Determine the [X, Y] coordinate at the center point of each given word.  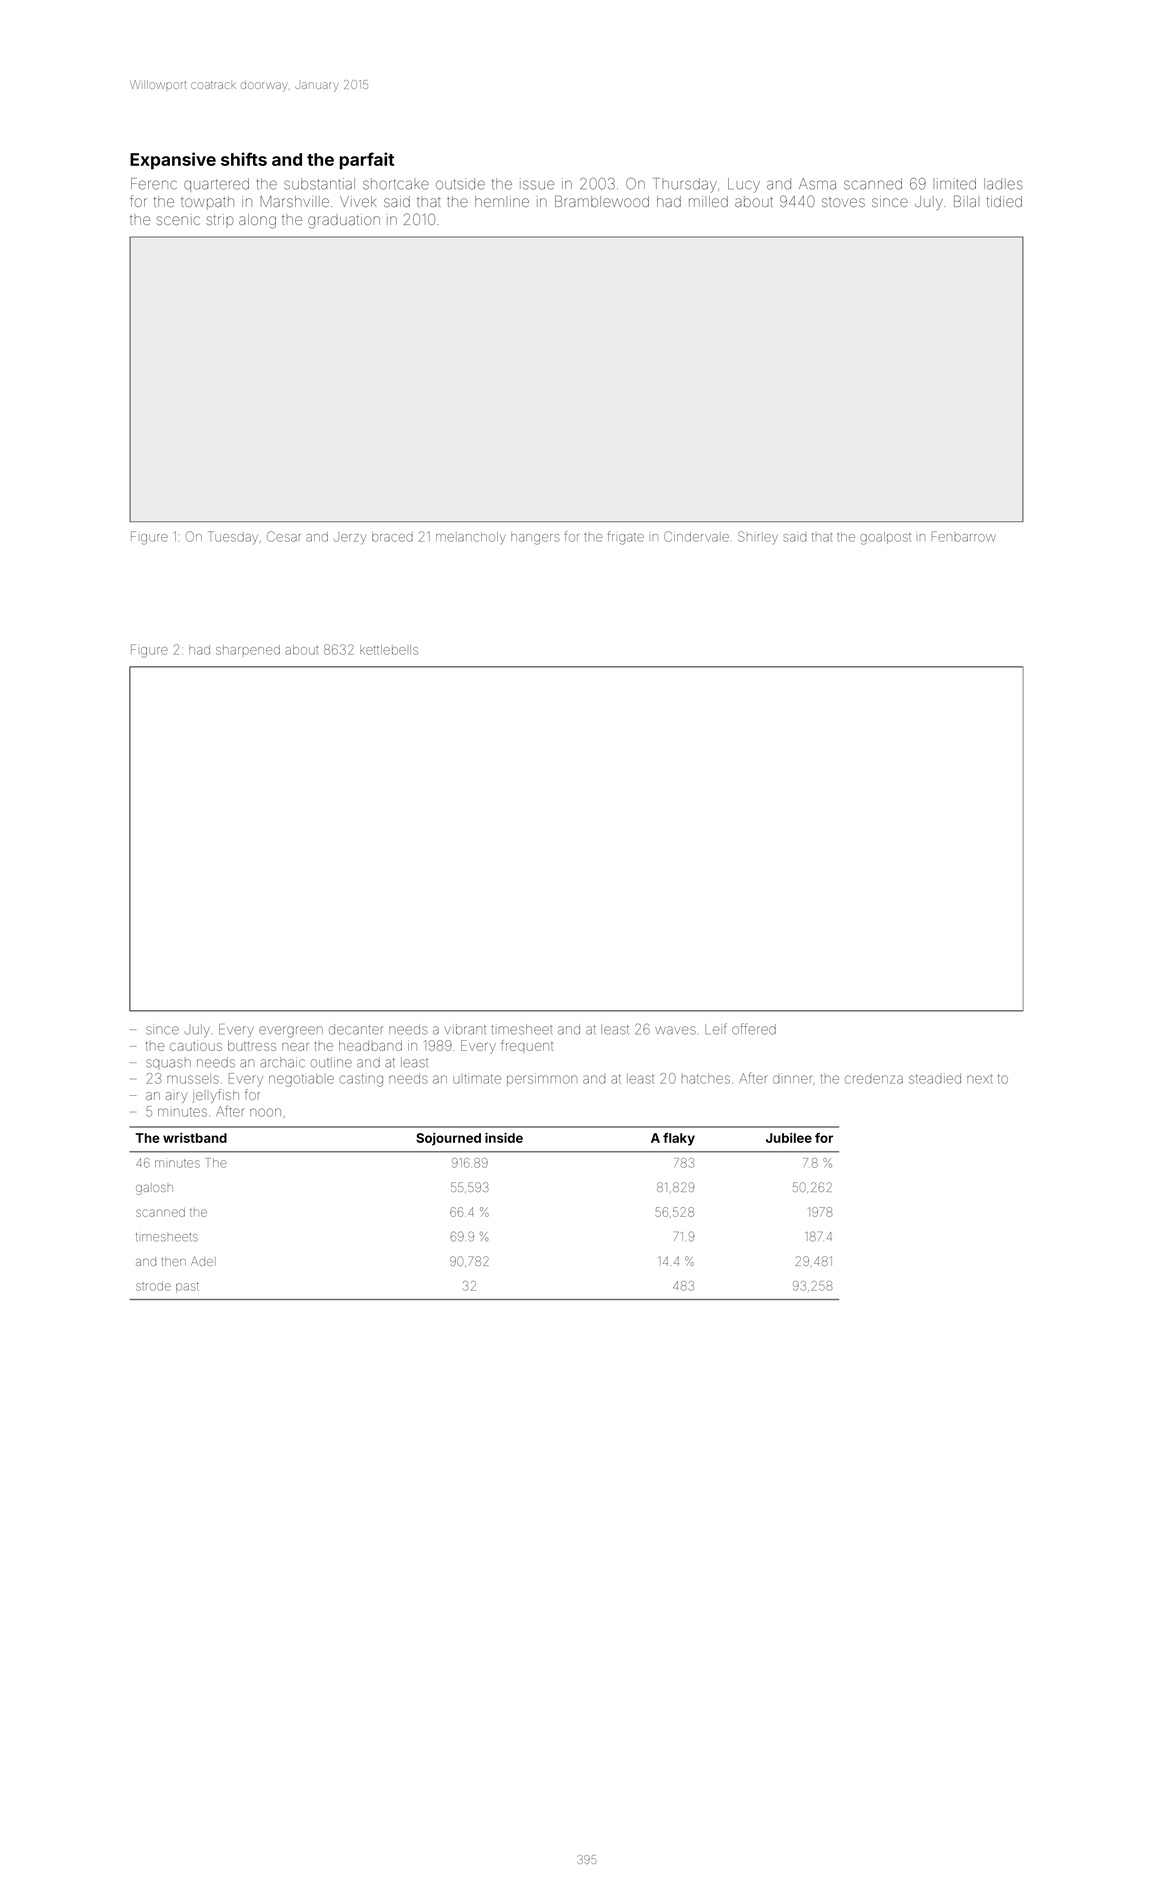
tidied [1004, 201]
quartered [216, 185]
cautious [196, 1046]
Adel [203, 1261]
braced [392, 537]
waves [675, 1030]
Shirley [758, 537]
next [980, 1079]
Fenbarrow [964, 536]
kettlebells [389, 650]
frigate [626, 538]
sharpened [248, 650]
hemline [502, 201]
